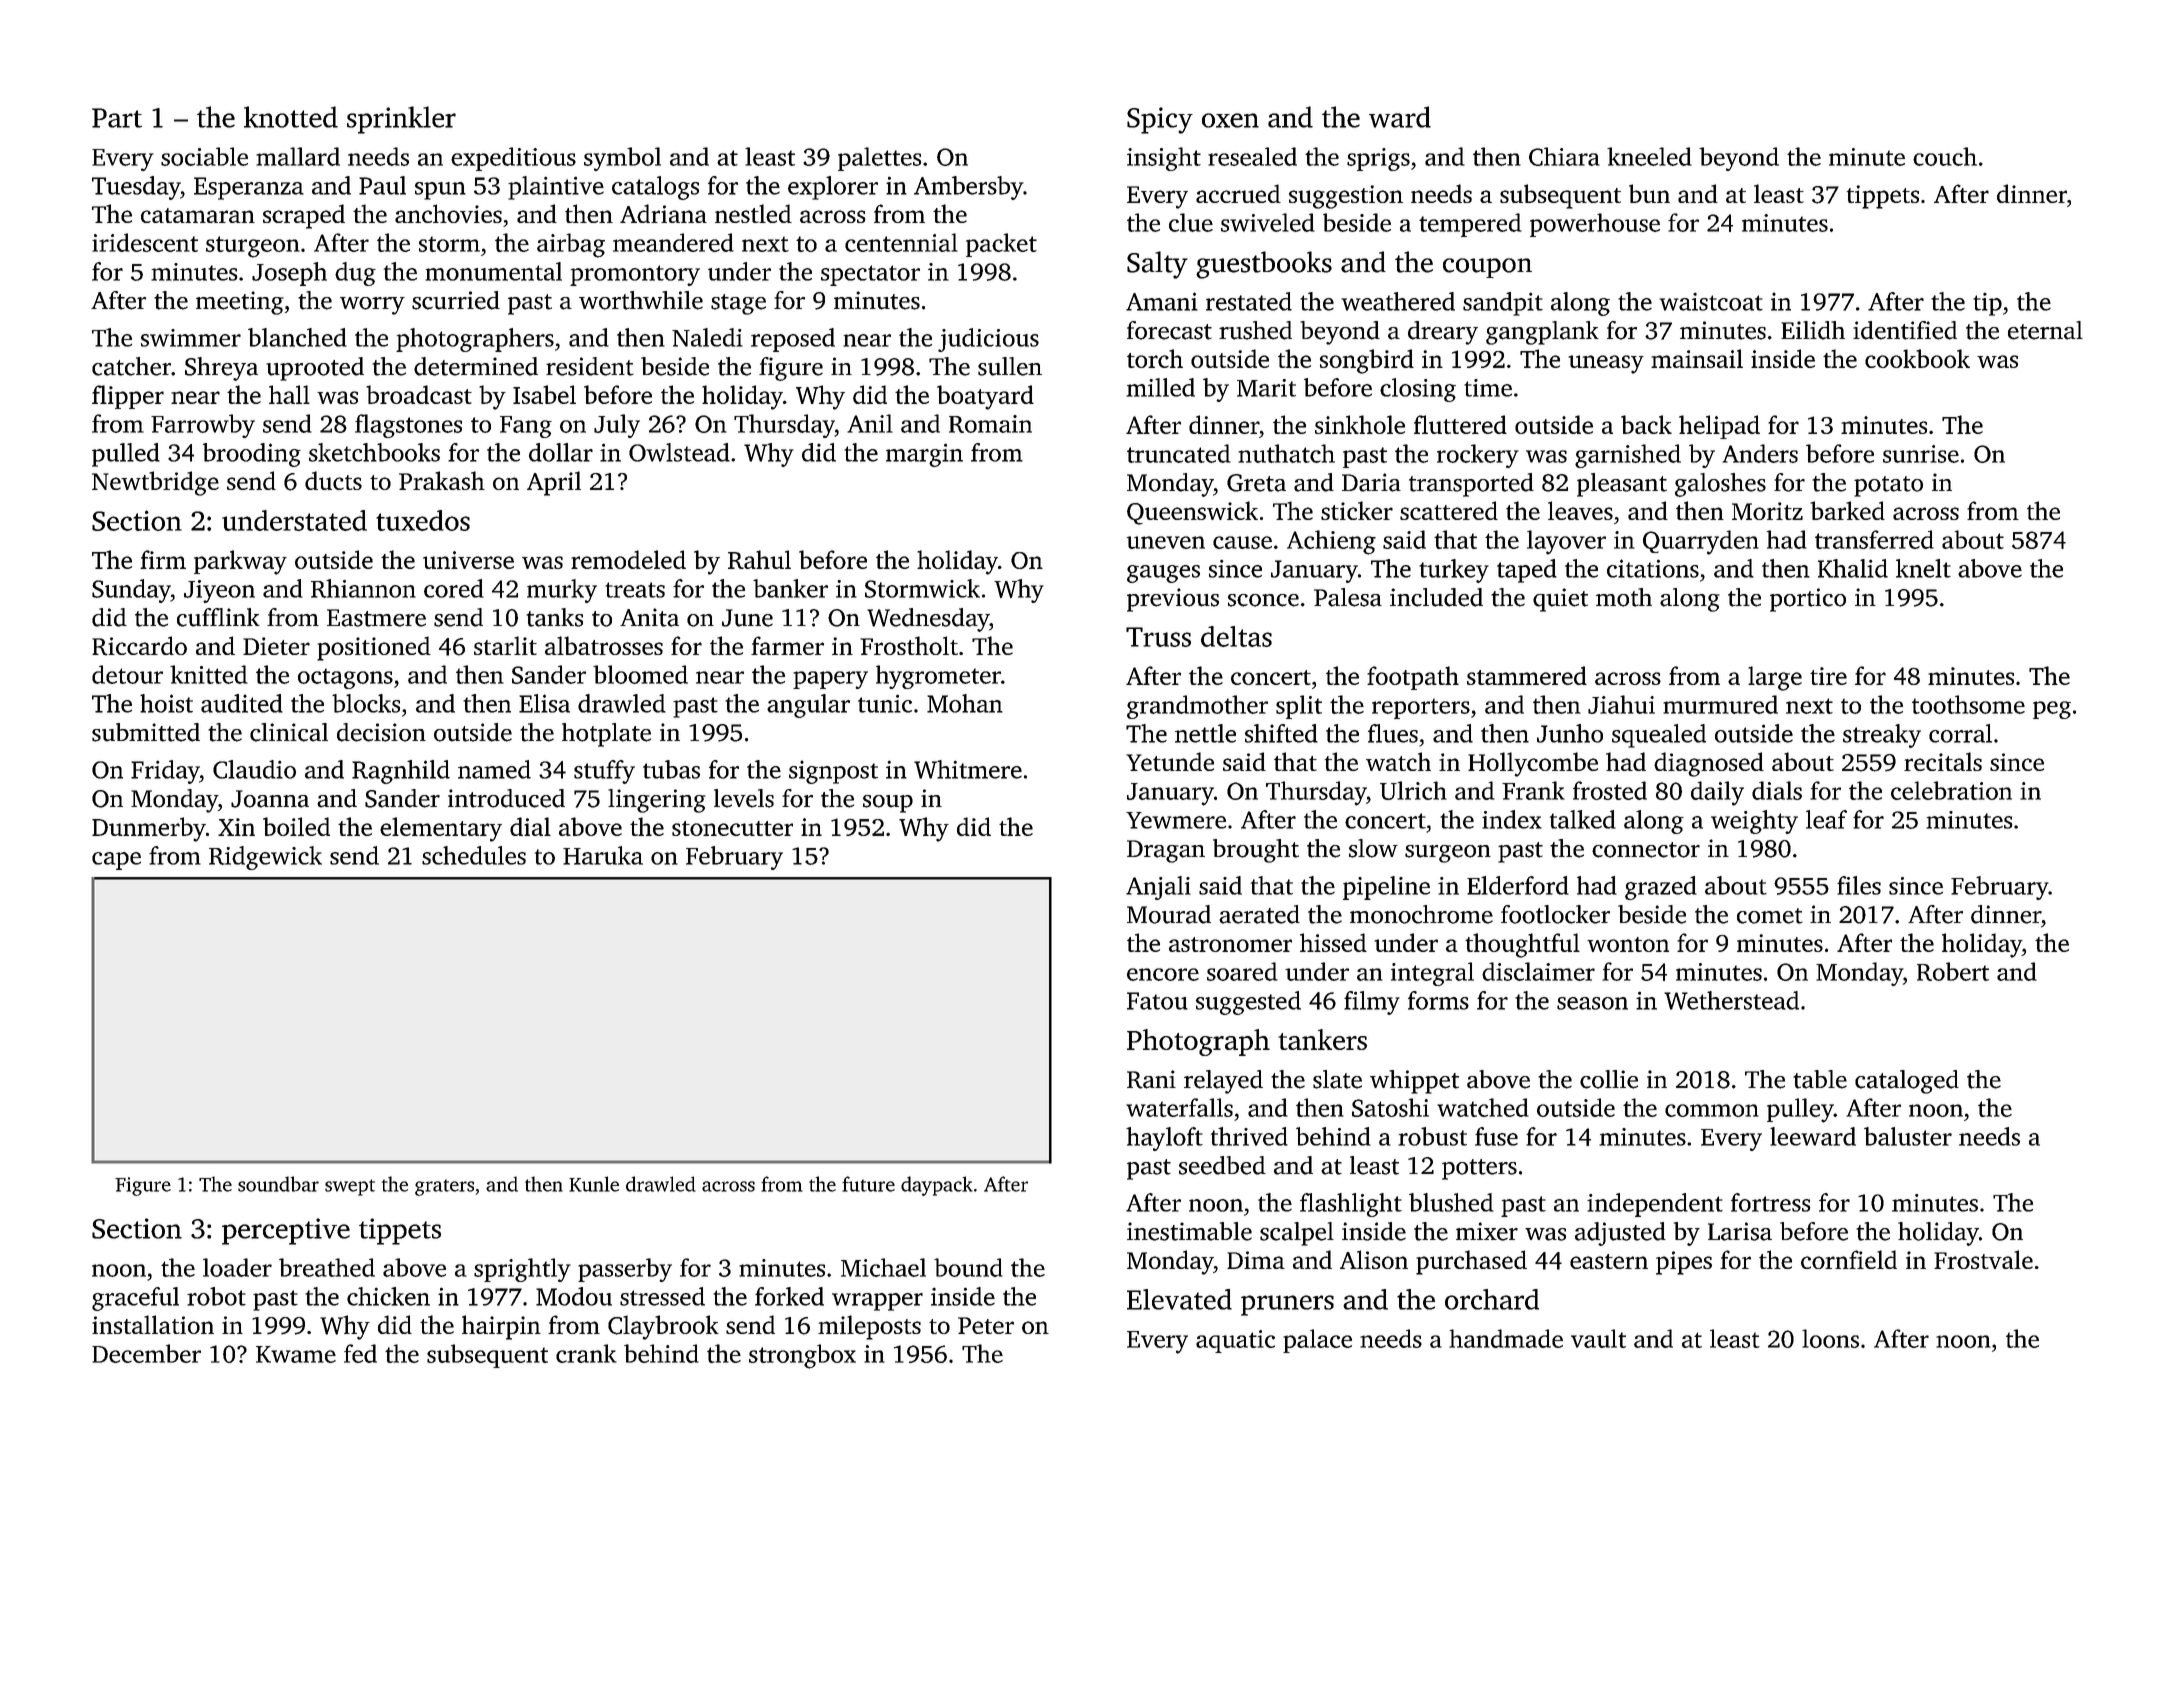  Describe the element at coordinates (1242, 971) in the screenshot. I see `soared` at that location.
